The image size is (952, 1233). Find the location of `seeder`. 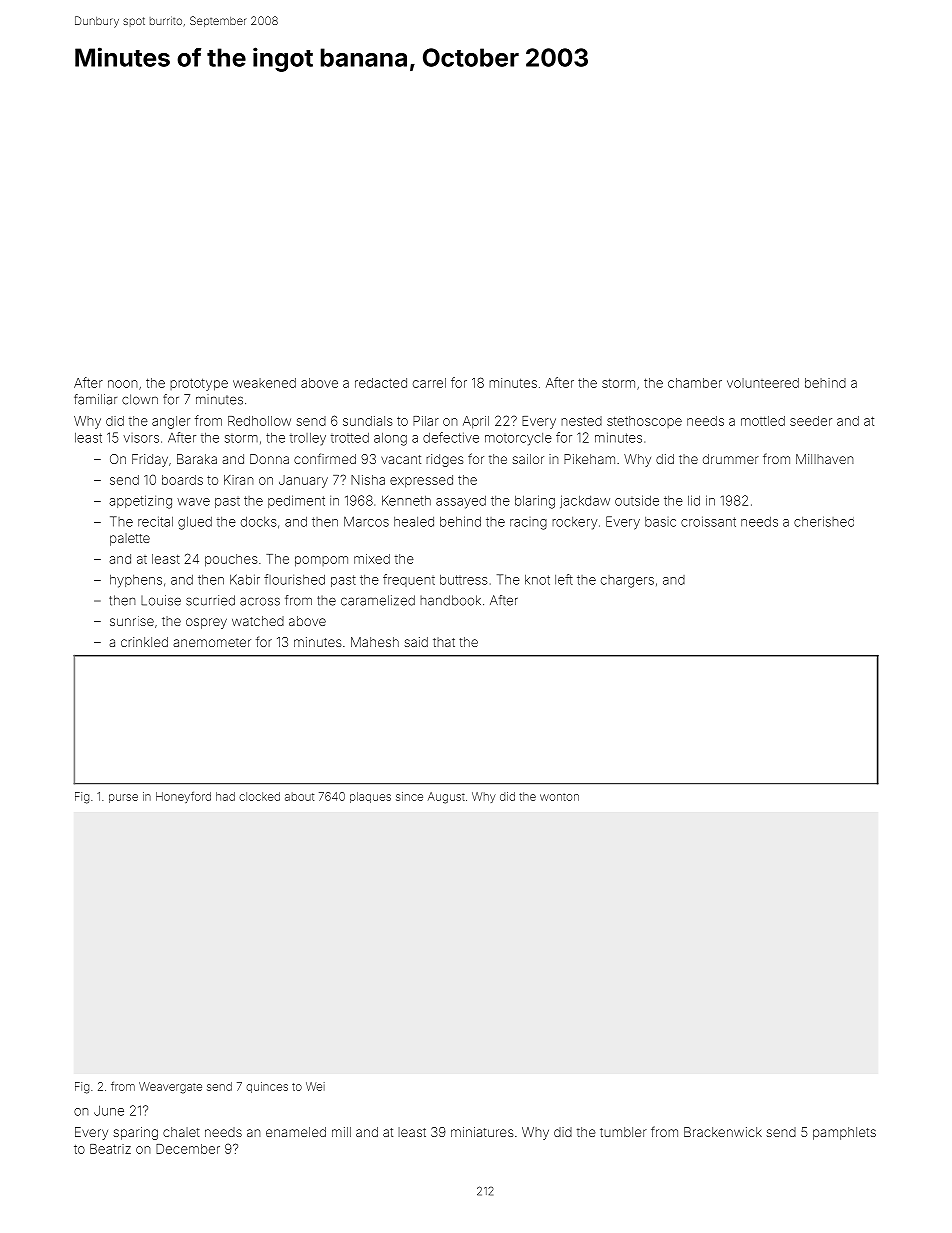

seeder is located at coordinates (811, 421).
